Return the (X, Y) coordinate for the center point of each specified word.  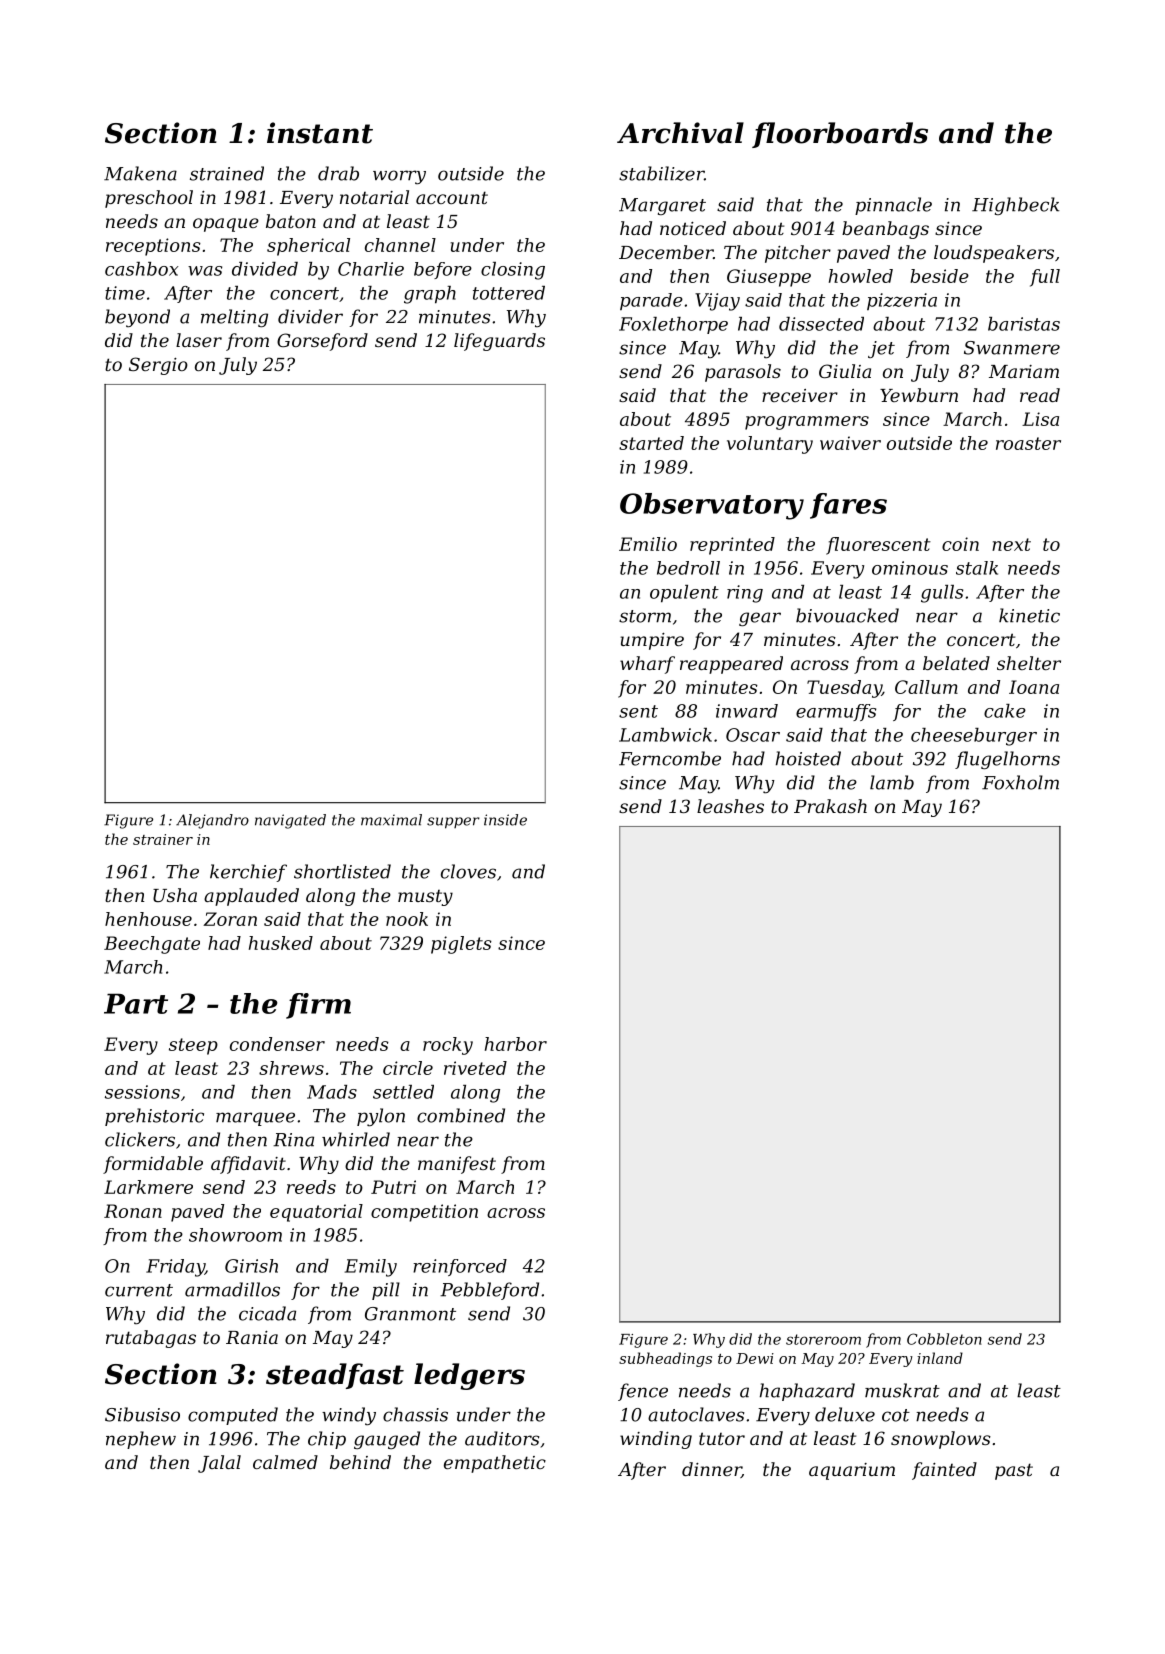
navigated (290, 821)
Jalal (219, 1464)
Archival (680, 133)
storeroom (823, 1339)
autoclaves (696, 1414)
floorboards (840, 135)
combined (461, 1115)
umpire (652, 641)
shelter (1029, 663)
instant (320, 133)
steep (193, 1046)
